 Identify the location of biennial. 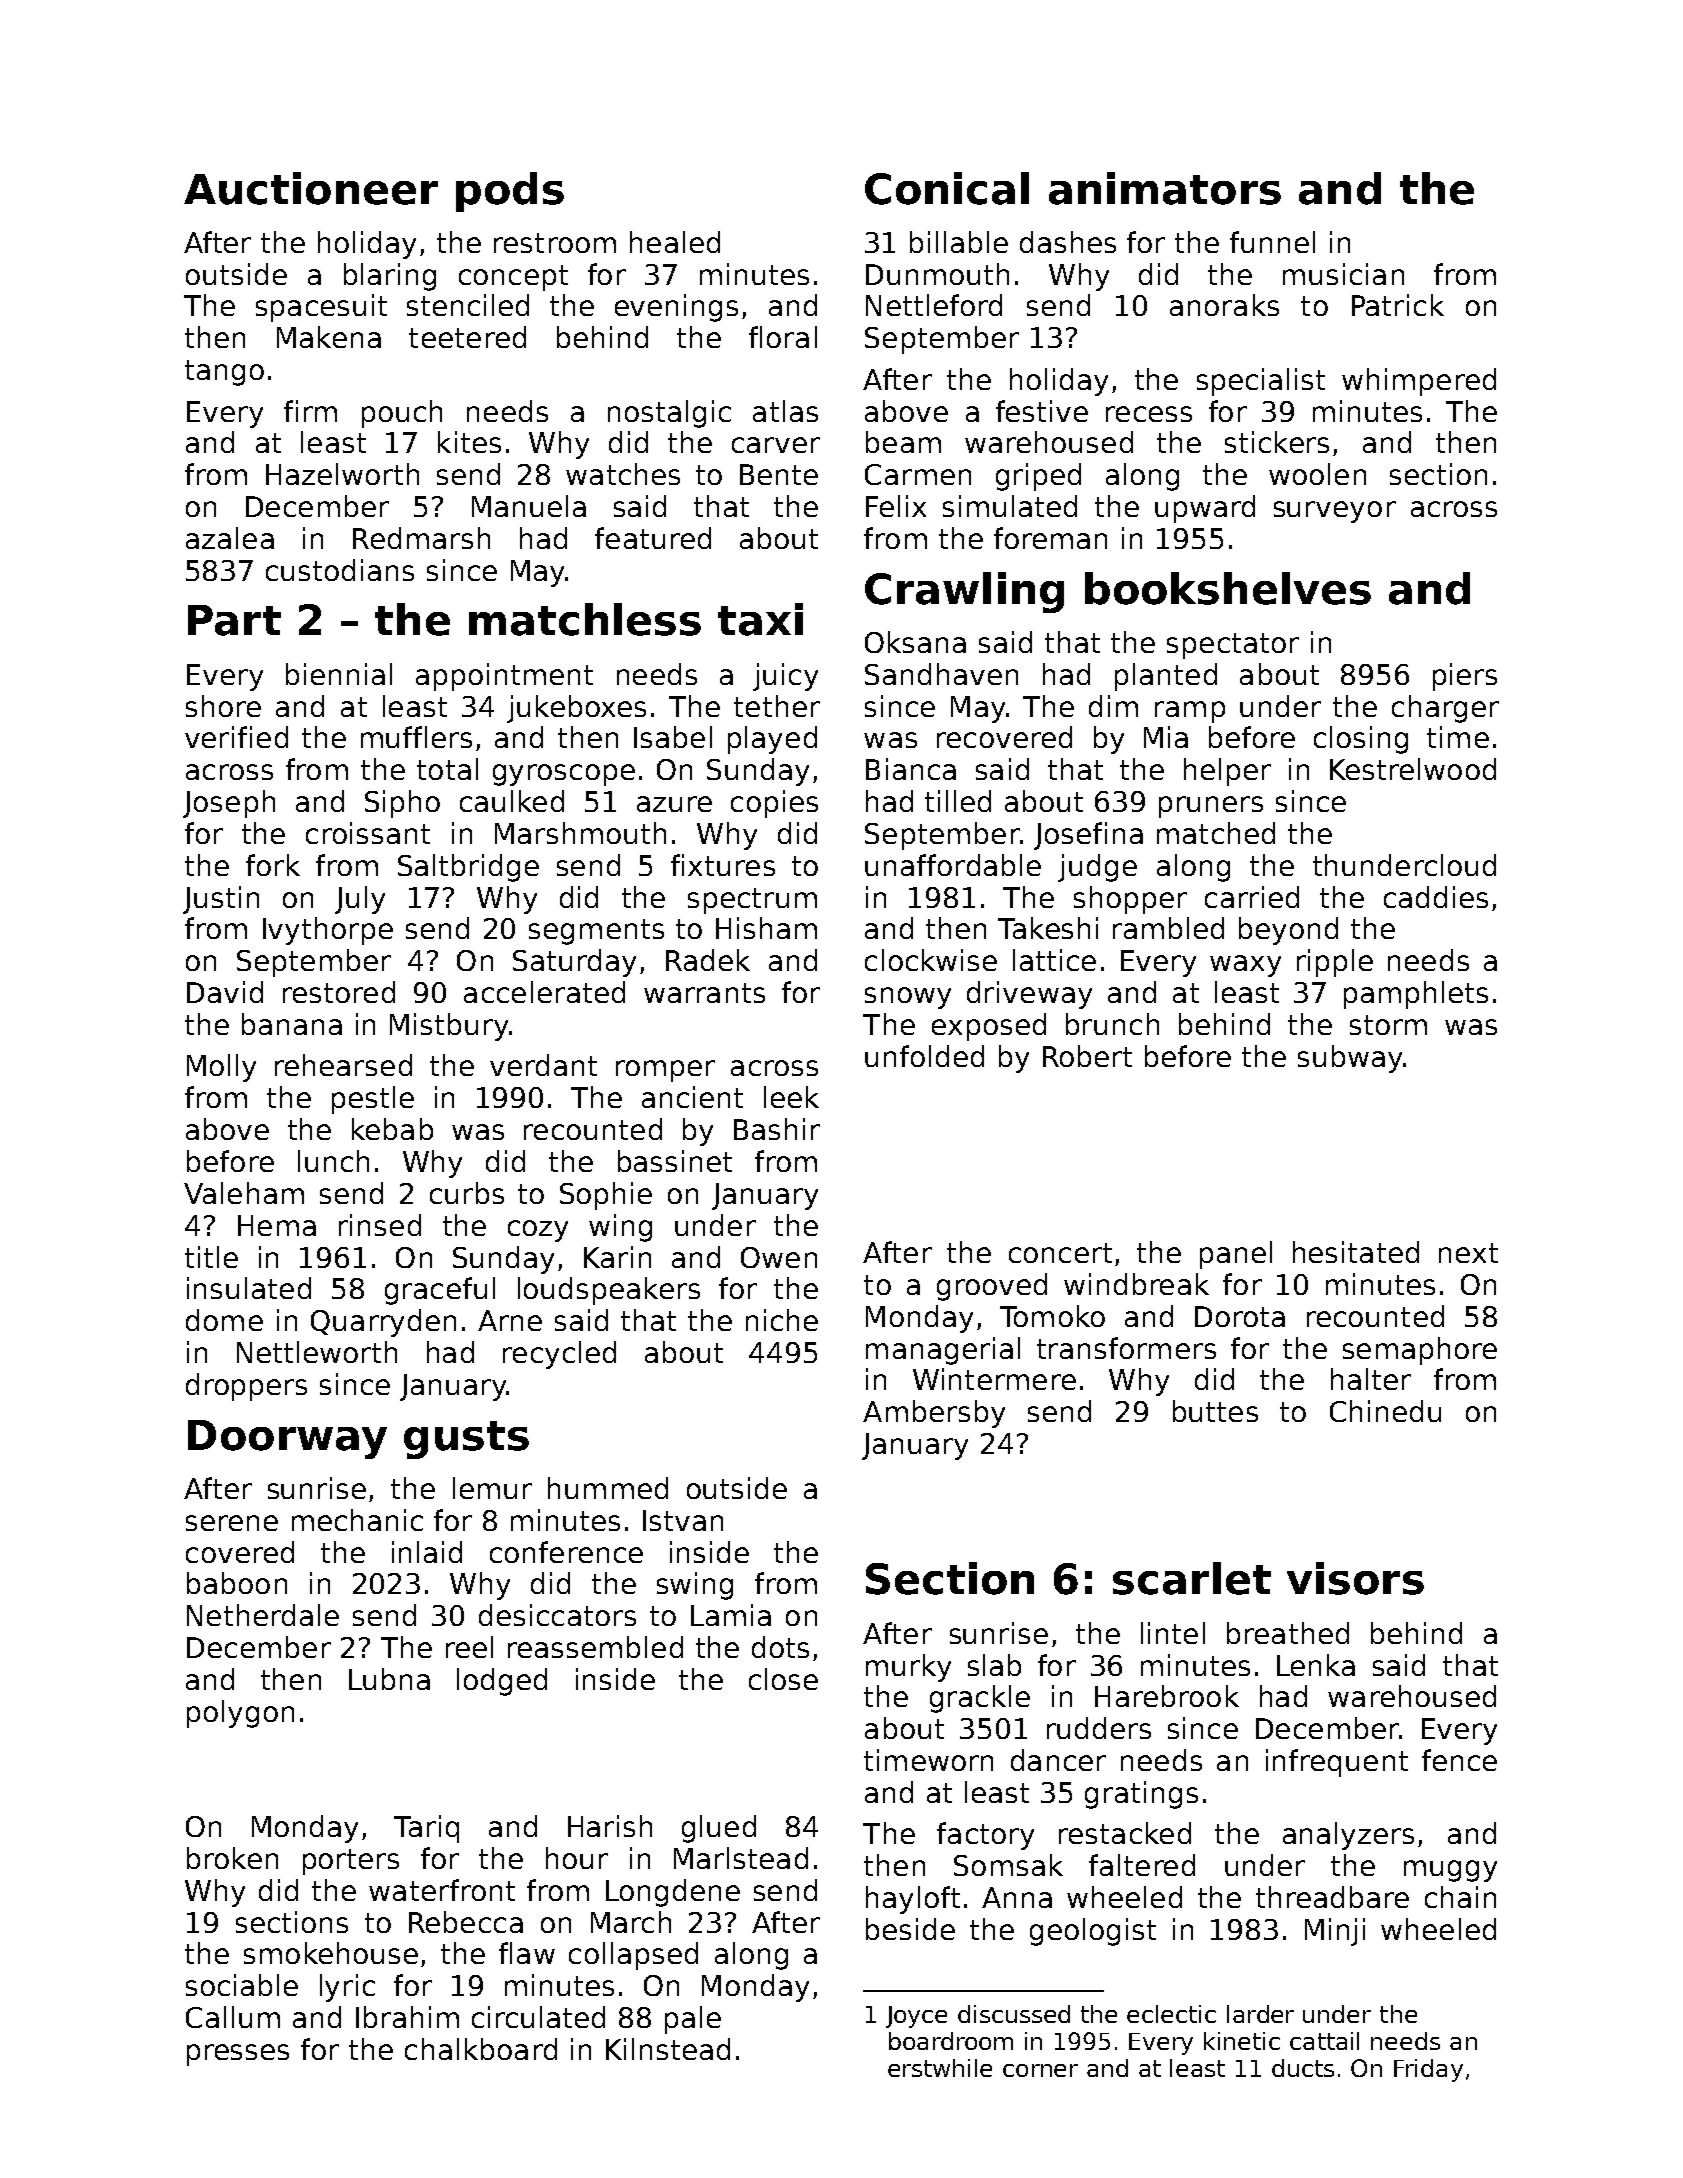
(339, 674).
